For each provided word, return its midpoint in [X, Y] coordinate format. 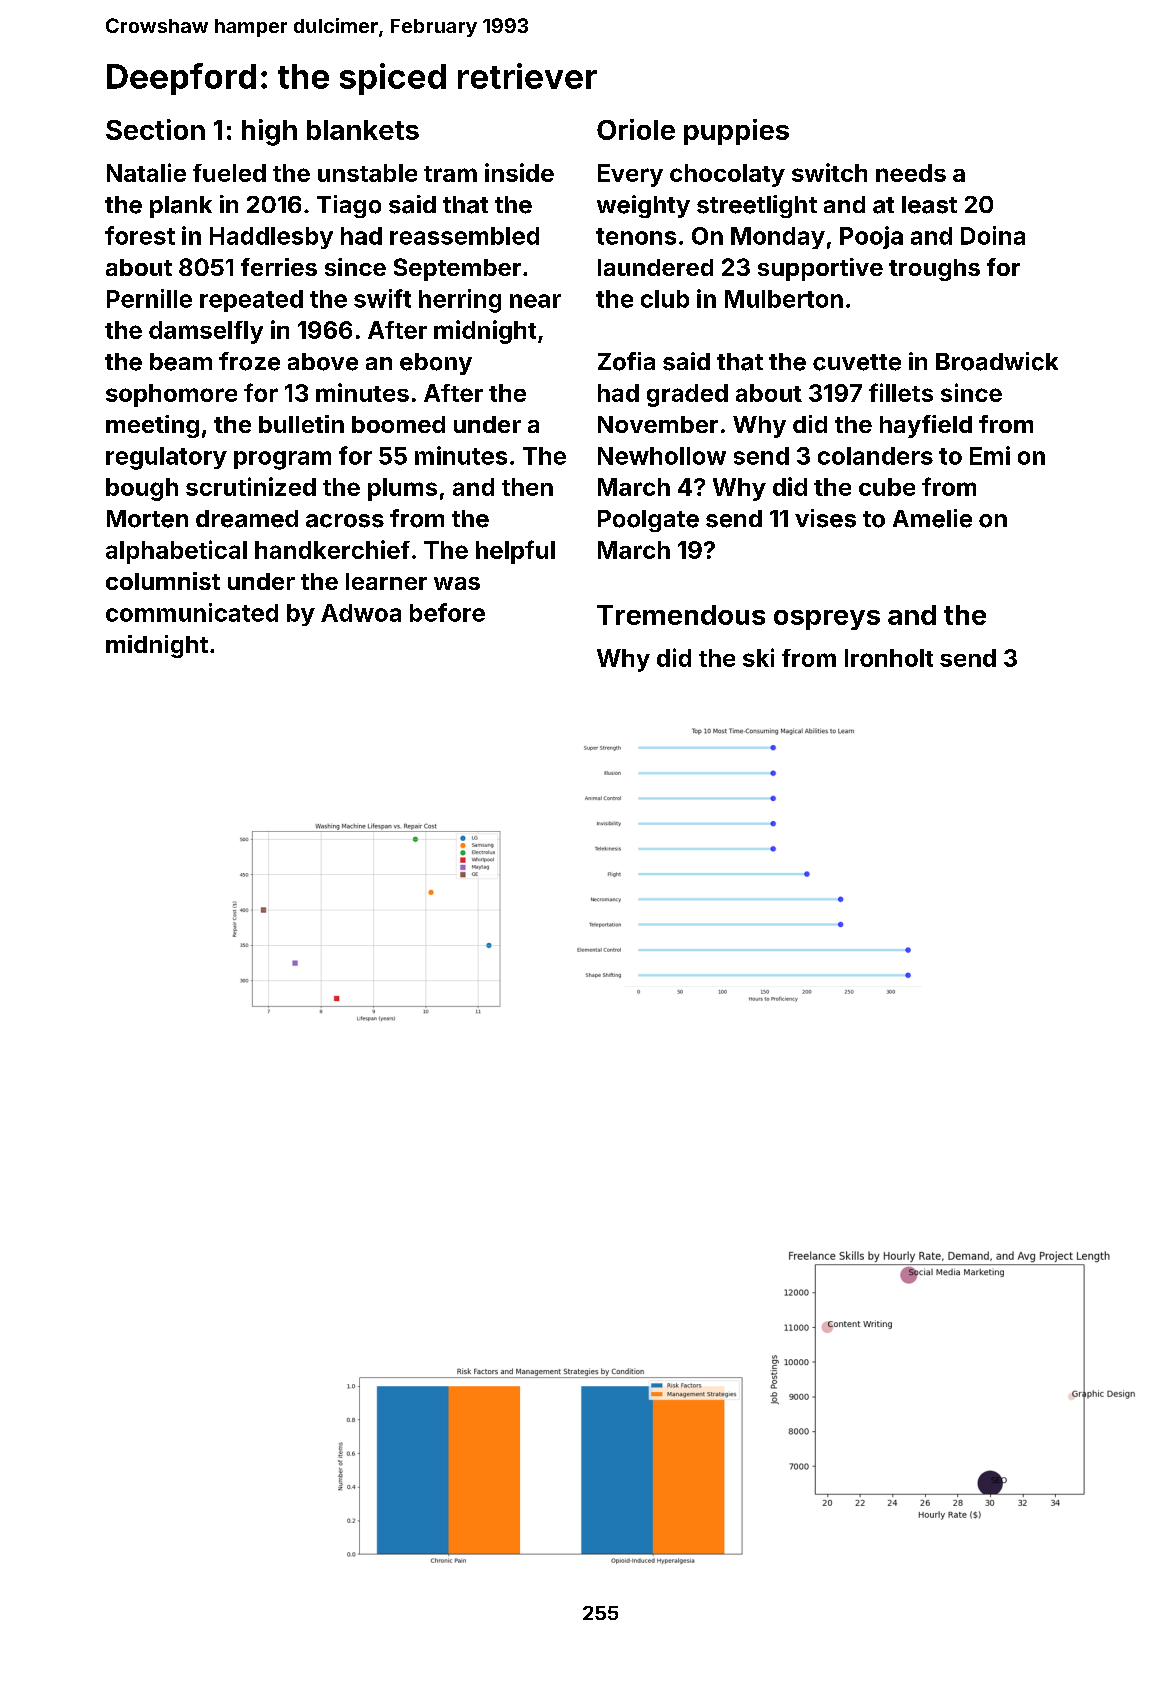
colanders [875, 456]
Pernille [149, 298]
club [665, 299]
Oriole [636, 129]
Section [155, 129]
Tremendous [681, 615]
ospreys [827, 620]
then [527, 487]
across [345, 521]
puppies [736, 132]
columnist [163, 581]
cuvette [857, 362]
